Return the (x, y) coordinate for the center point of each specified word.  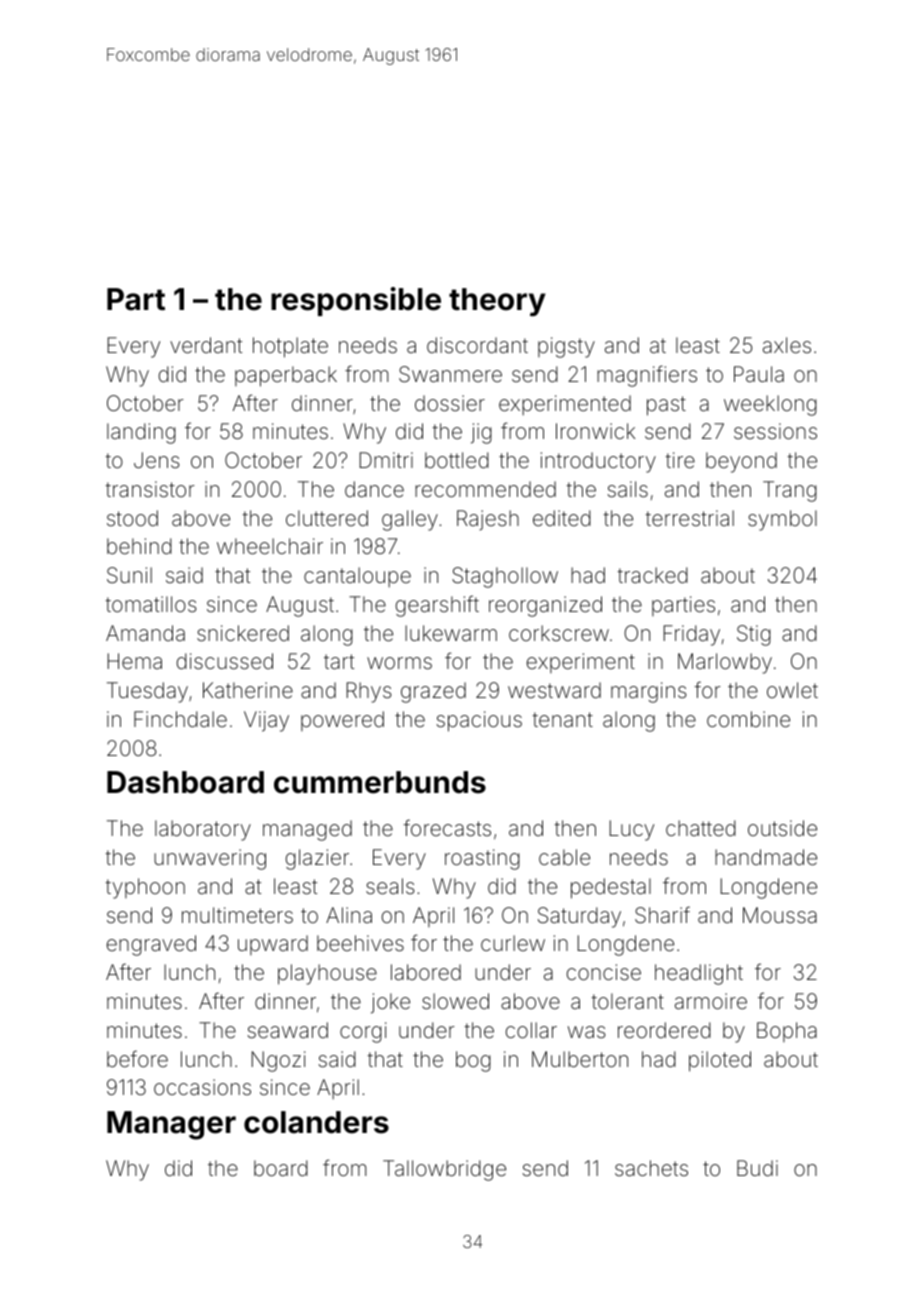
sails (627, 489)
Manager (171, 1125)
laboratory (203, 830)
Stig (754, 635)
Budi (757, 1168)
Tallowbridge (444, 1170)
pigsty (566, 347)
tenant (562, 719)
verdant (206, 345)
